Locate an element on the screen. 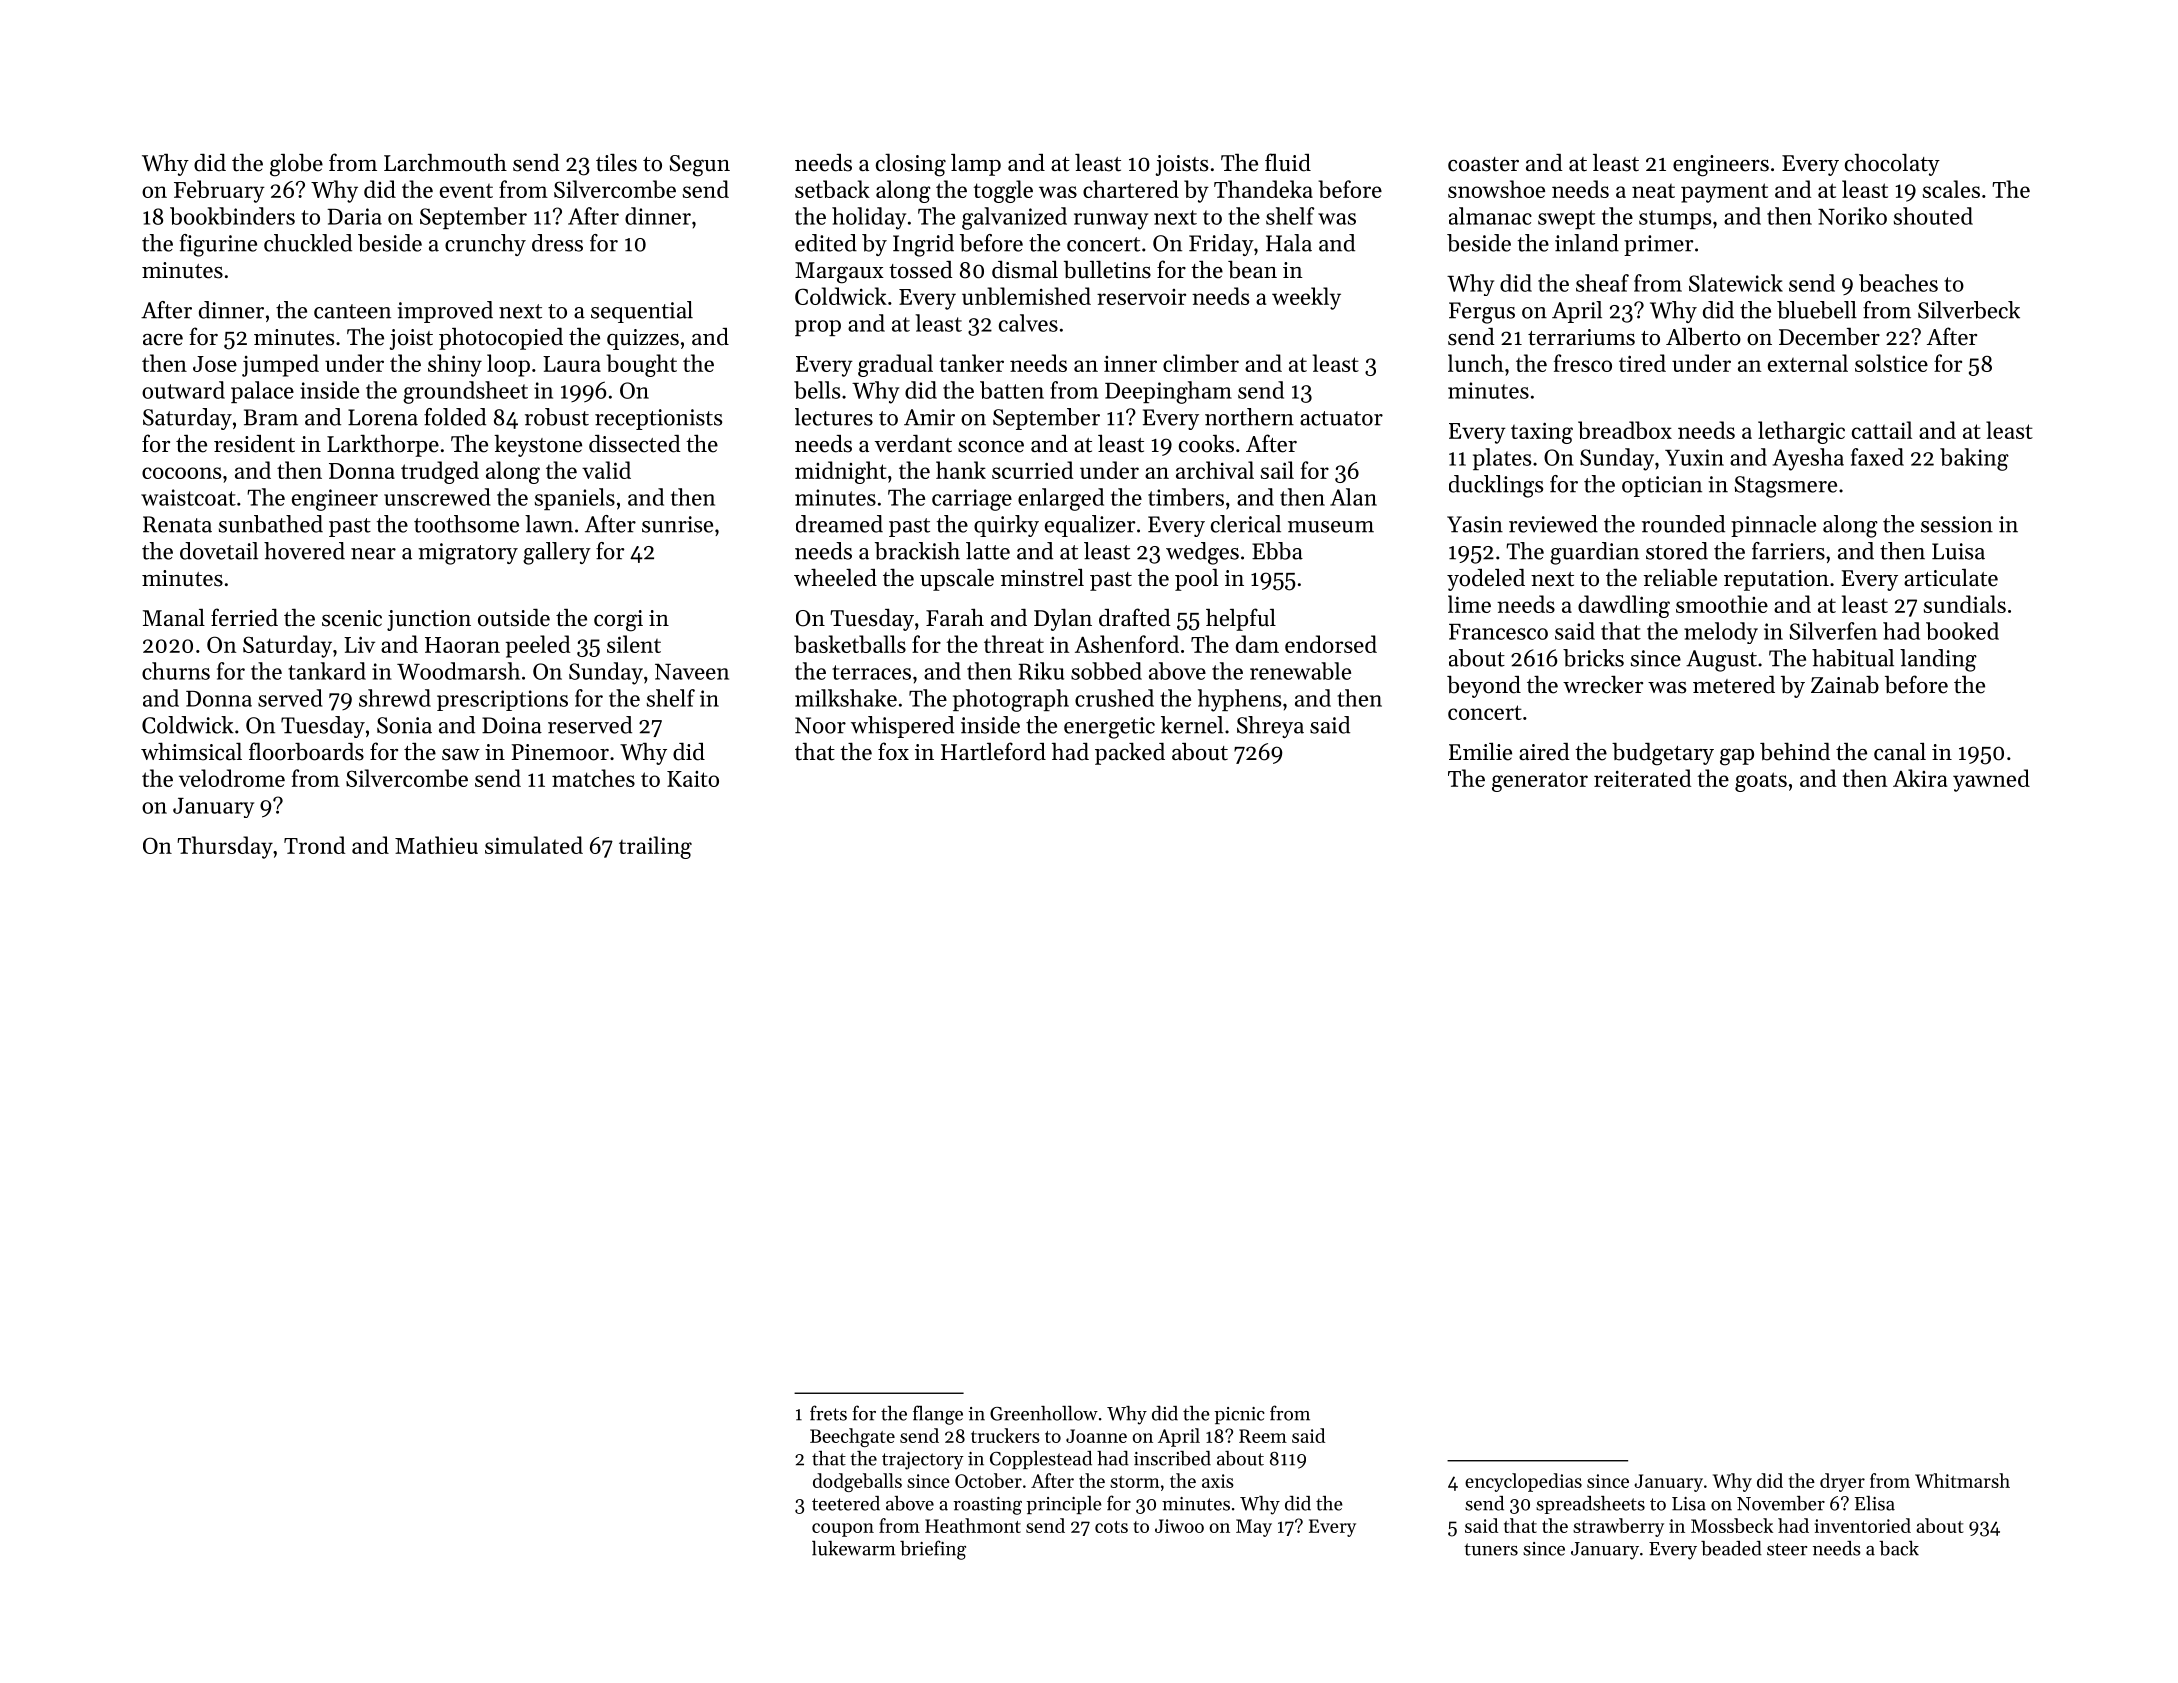 The image size is (2178, 1683). flange is located at coordinates (938, 1415).
